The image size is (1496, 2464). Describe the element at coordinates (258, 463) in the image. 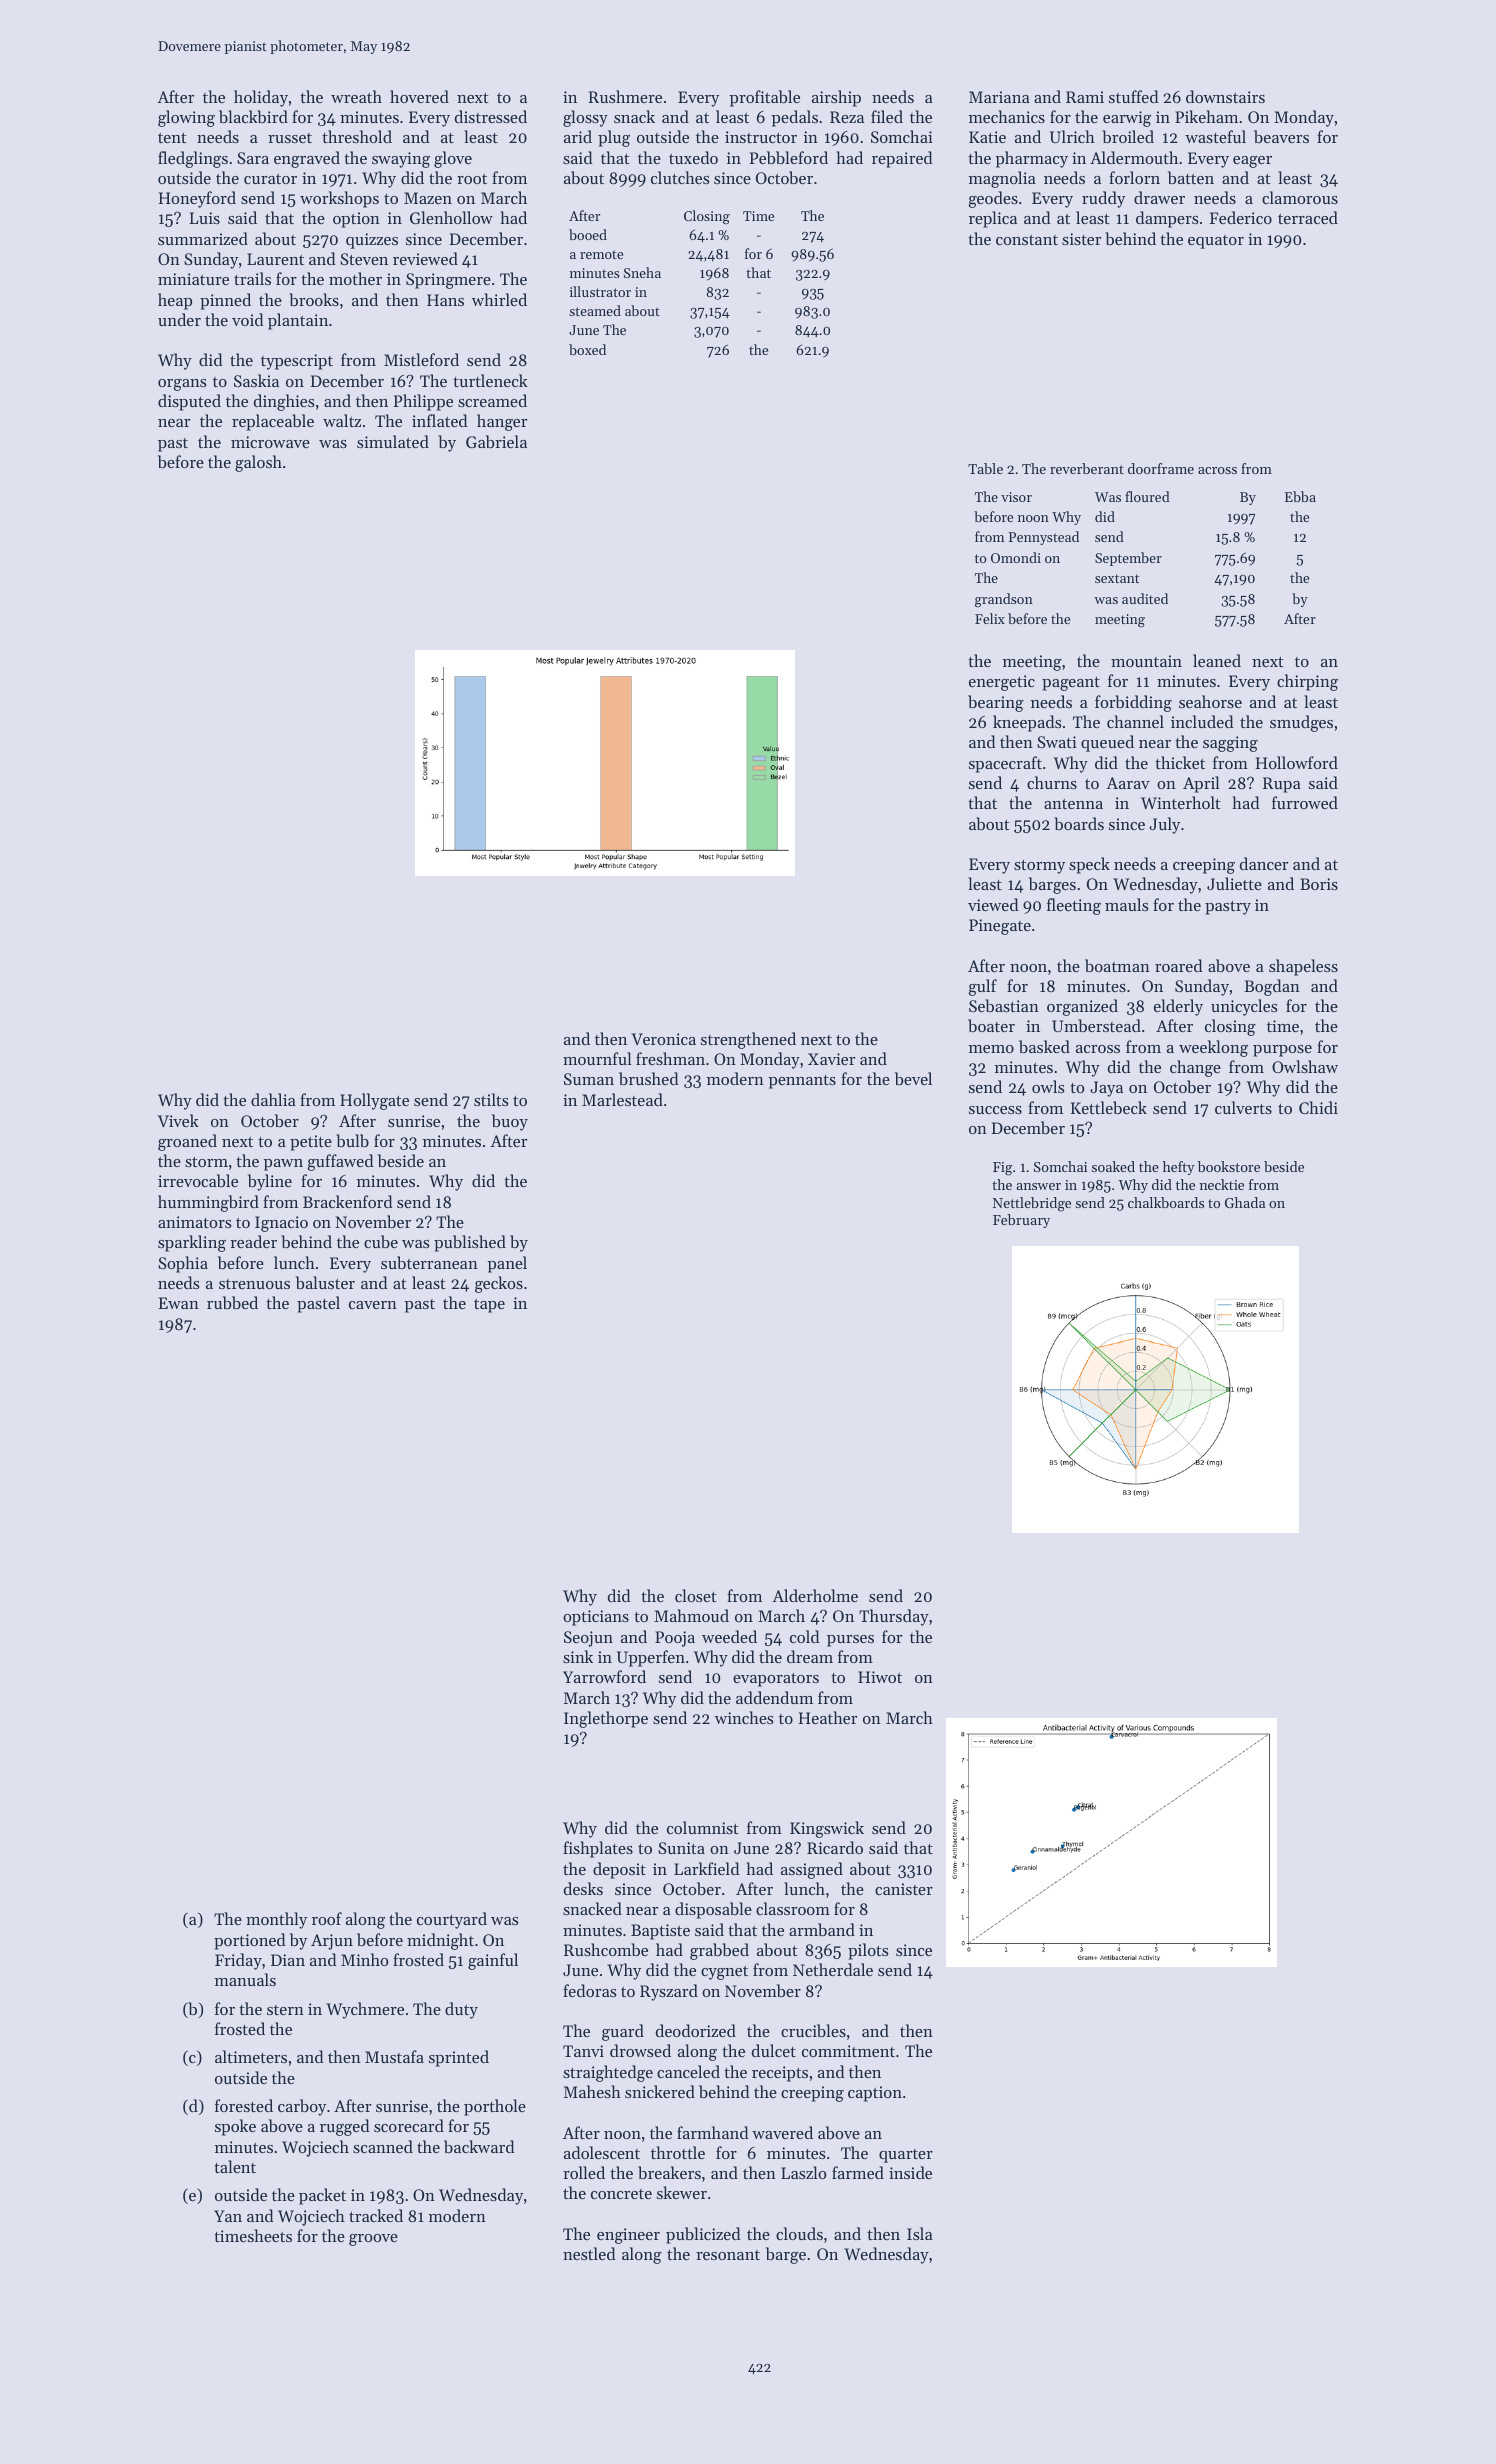

I see `galosh` at that location.
